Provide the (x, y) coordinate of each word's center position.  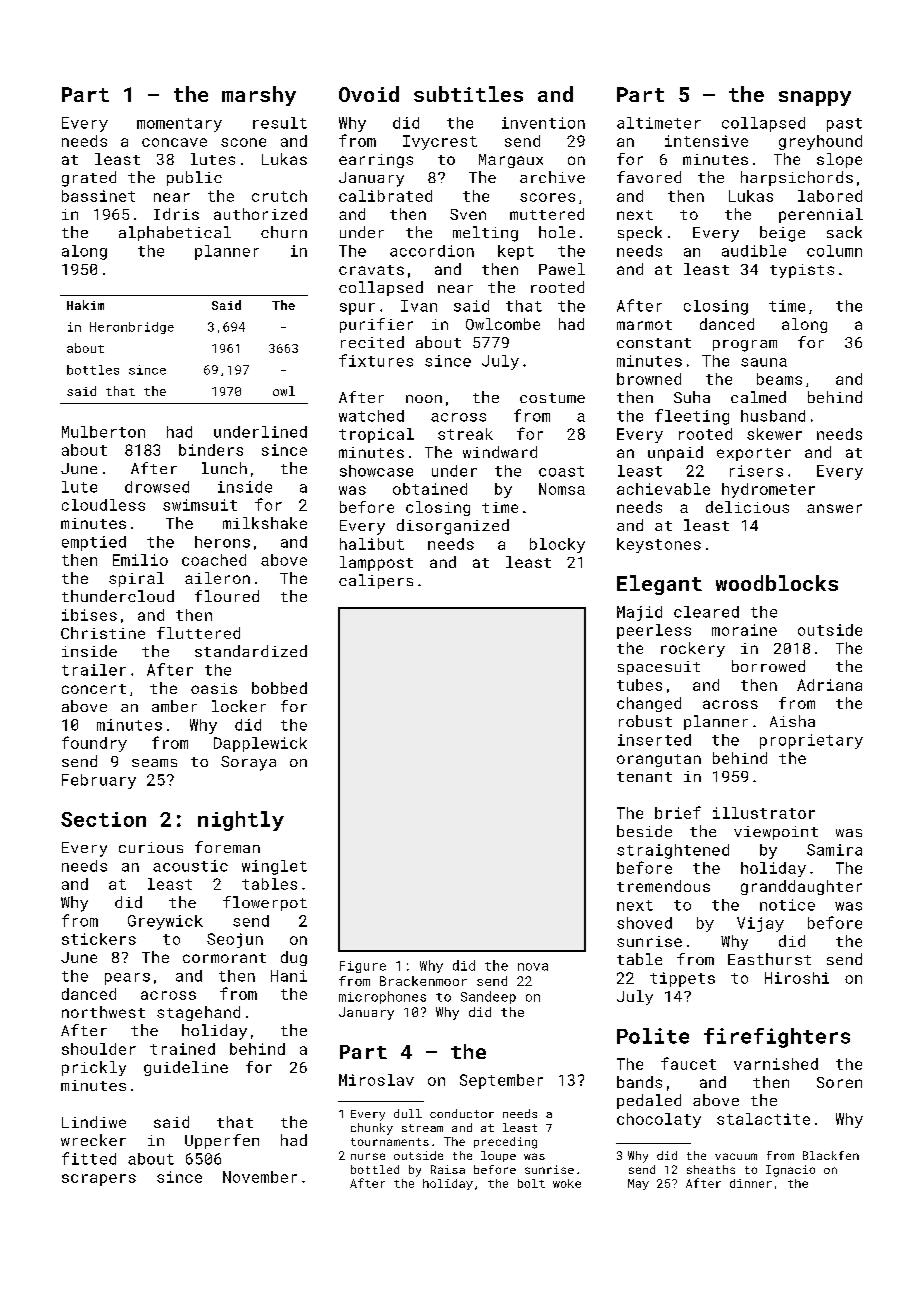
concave (174, 142)
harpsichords (797, 178)
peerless (654, 631)
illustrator (764, 813)
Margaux (511, 161)
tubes (639, 685)
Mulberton (103, 432)
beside (644, 831)
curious (151, 847)
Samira (834, 850)
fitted (89, 1158)
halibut (372, 544)
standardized (251, 651)
